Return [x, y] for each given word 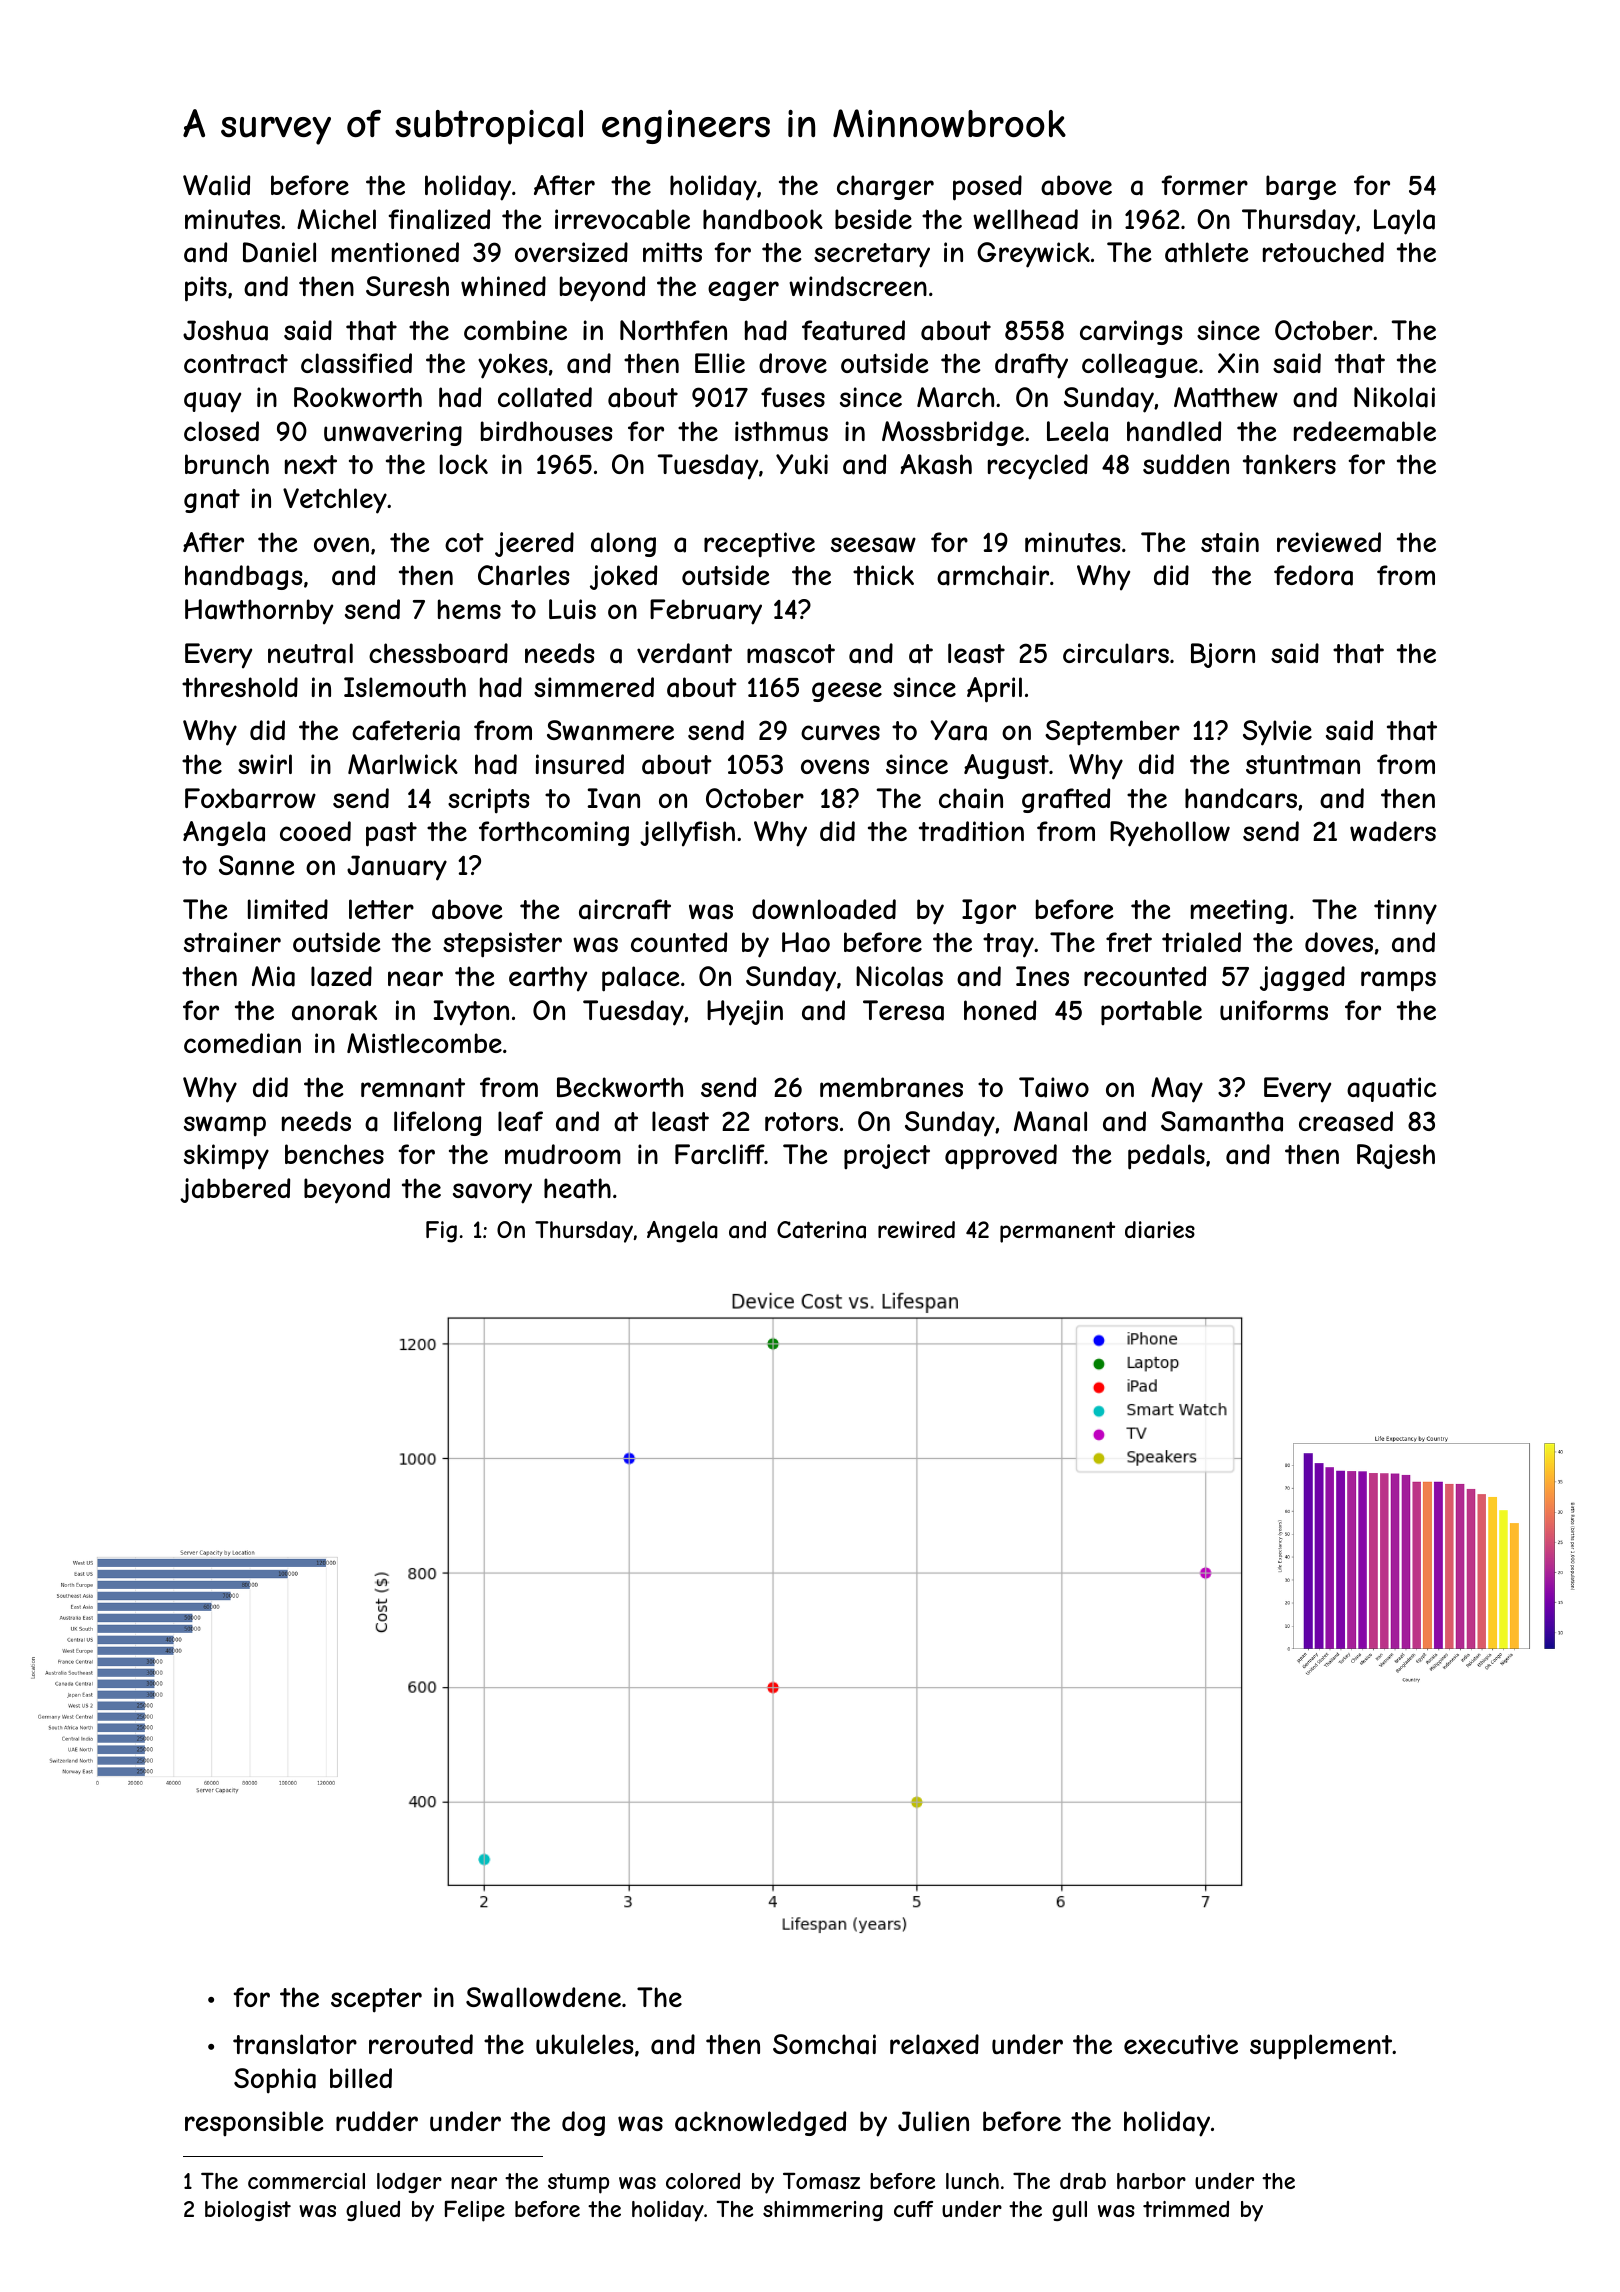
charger [885, 187]
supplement [1321, 2047]
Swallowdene [543, 1997]
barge [1301, 187]
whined [503, 286]
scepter [376, 2000]
